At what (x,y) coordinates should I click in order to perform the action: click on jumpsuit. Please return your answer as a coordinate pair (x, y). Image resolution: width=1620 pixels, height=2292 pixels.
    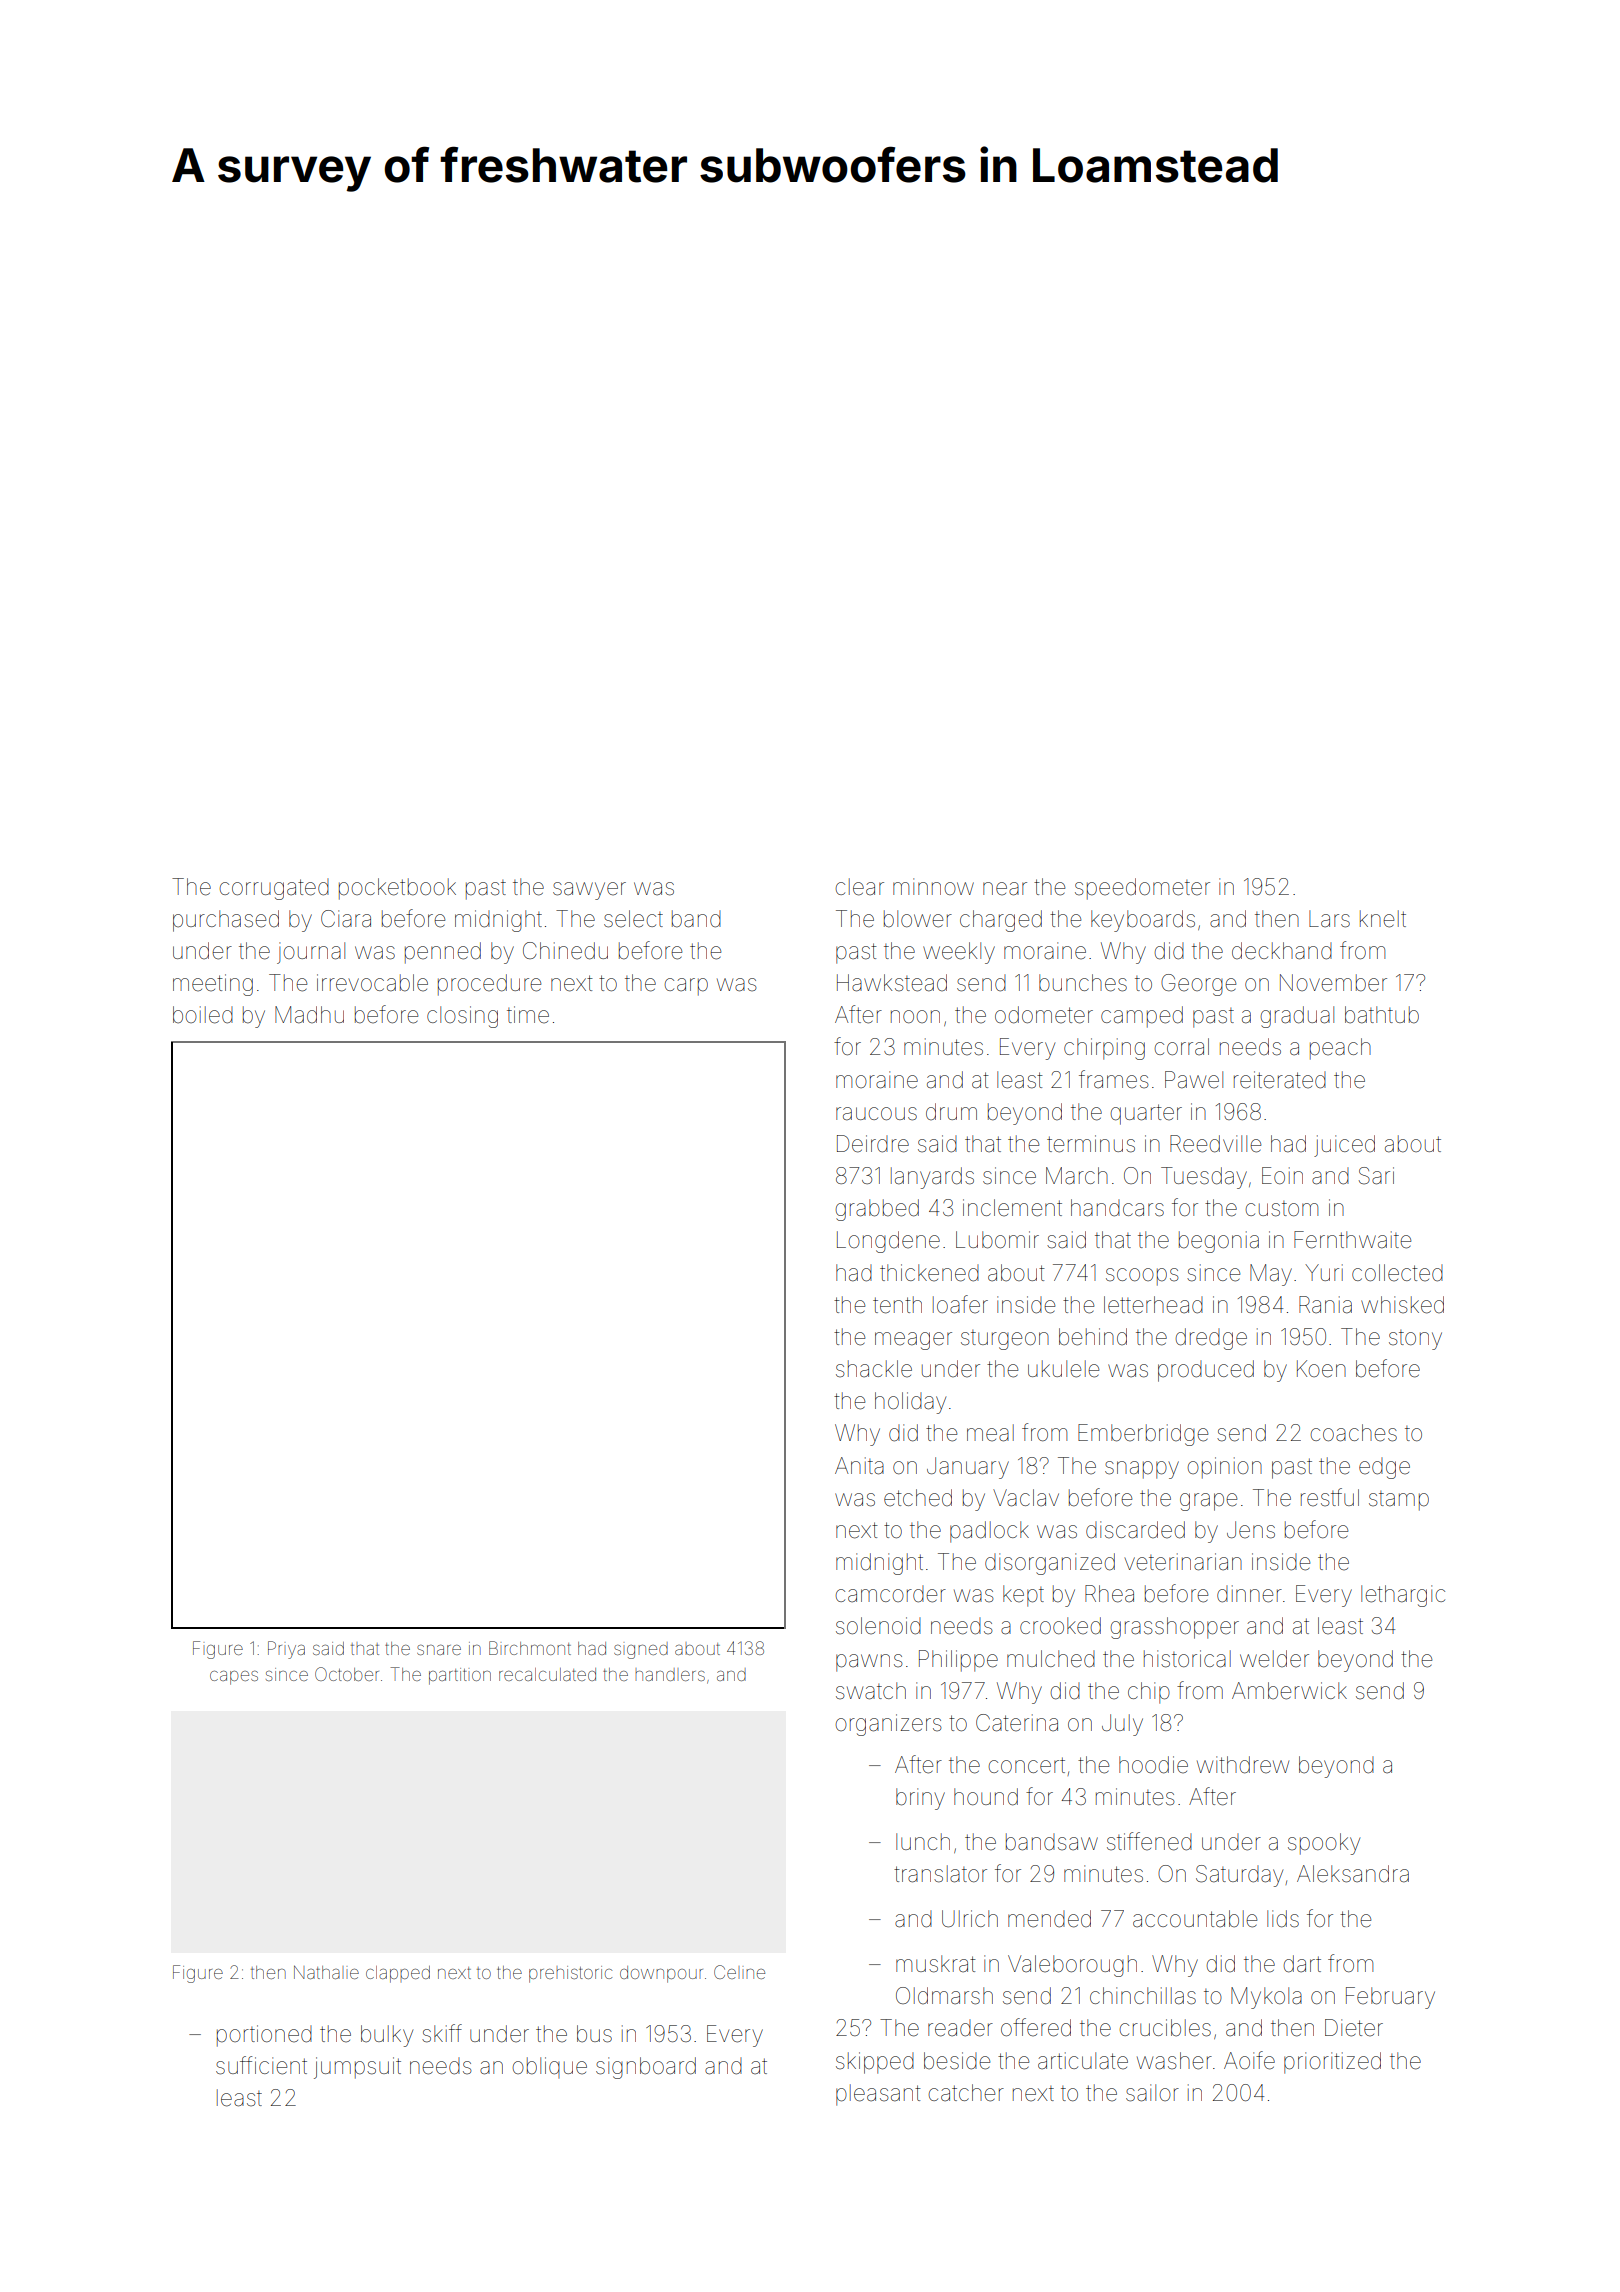
    Looking at the image, I should click on (357, 2068).
